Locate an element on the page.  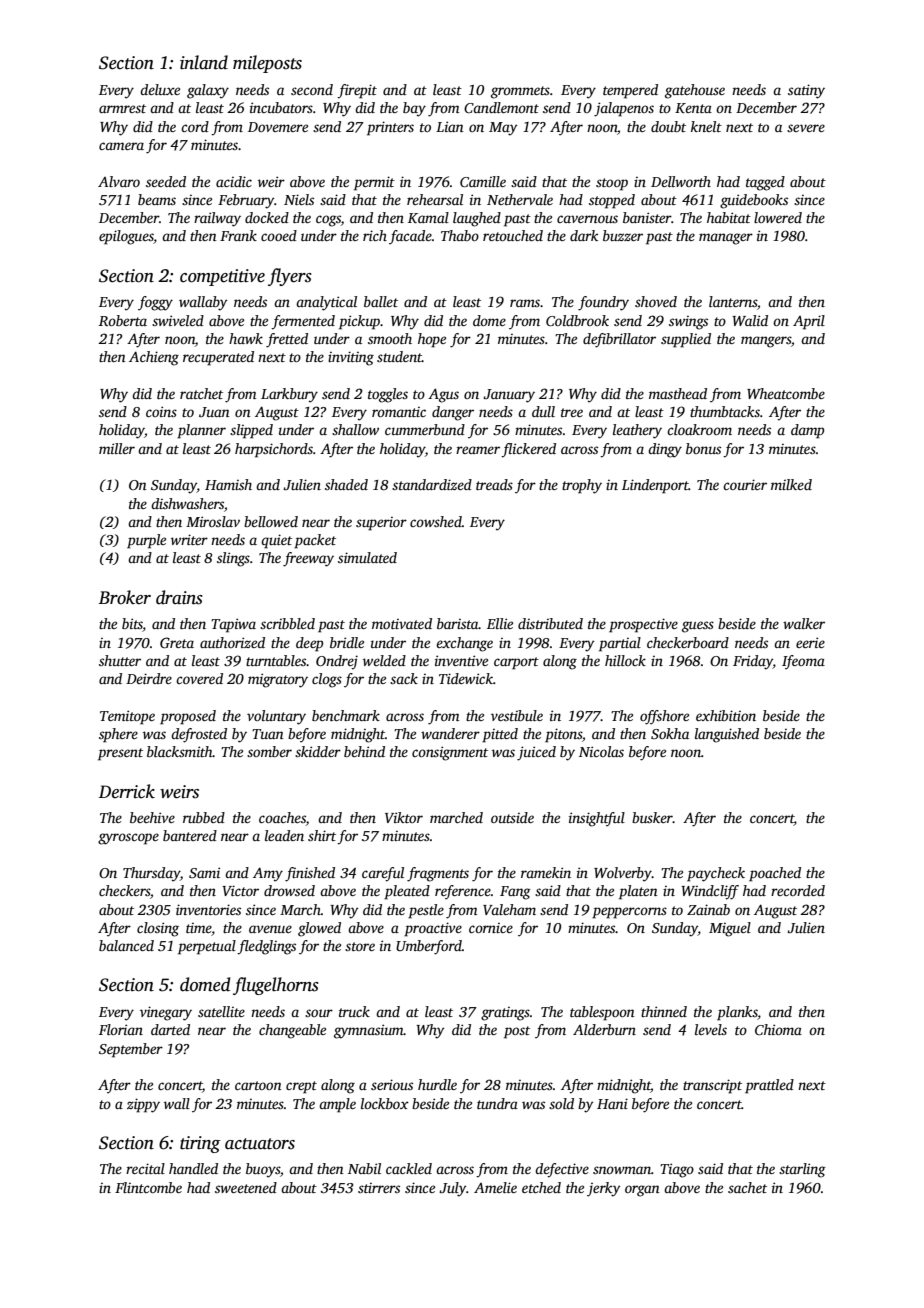
defibrillator is located at coordinates (619, 340).
